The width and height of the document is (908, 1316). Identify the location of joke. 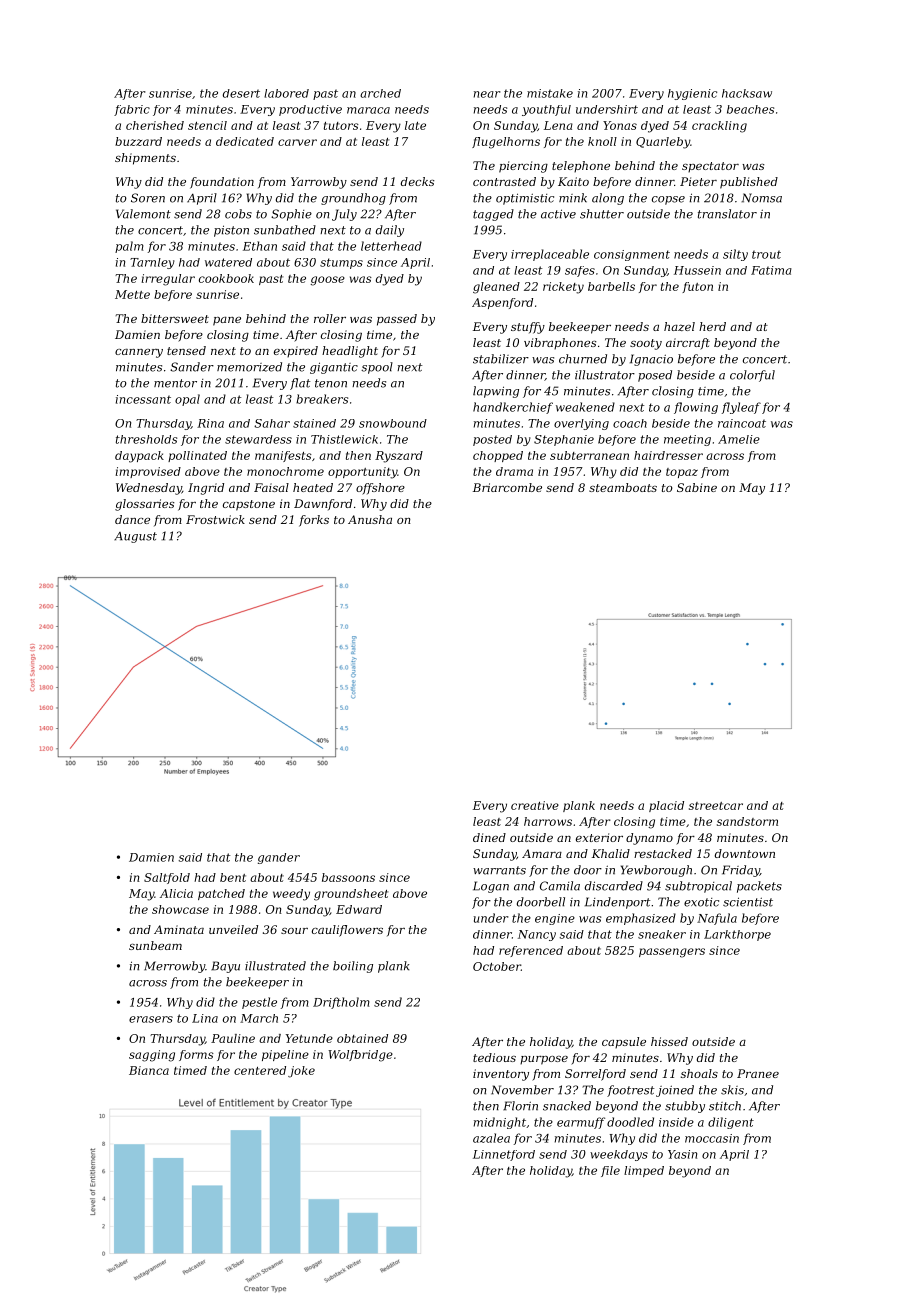
(301, 1072).
